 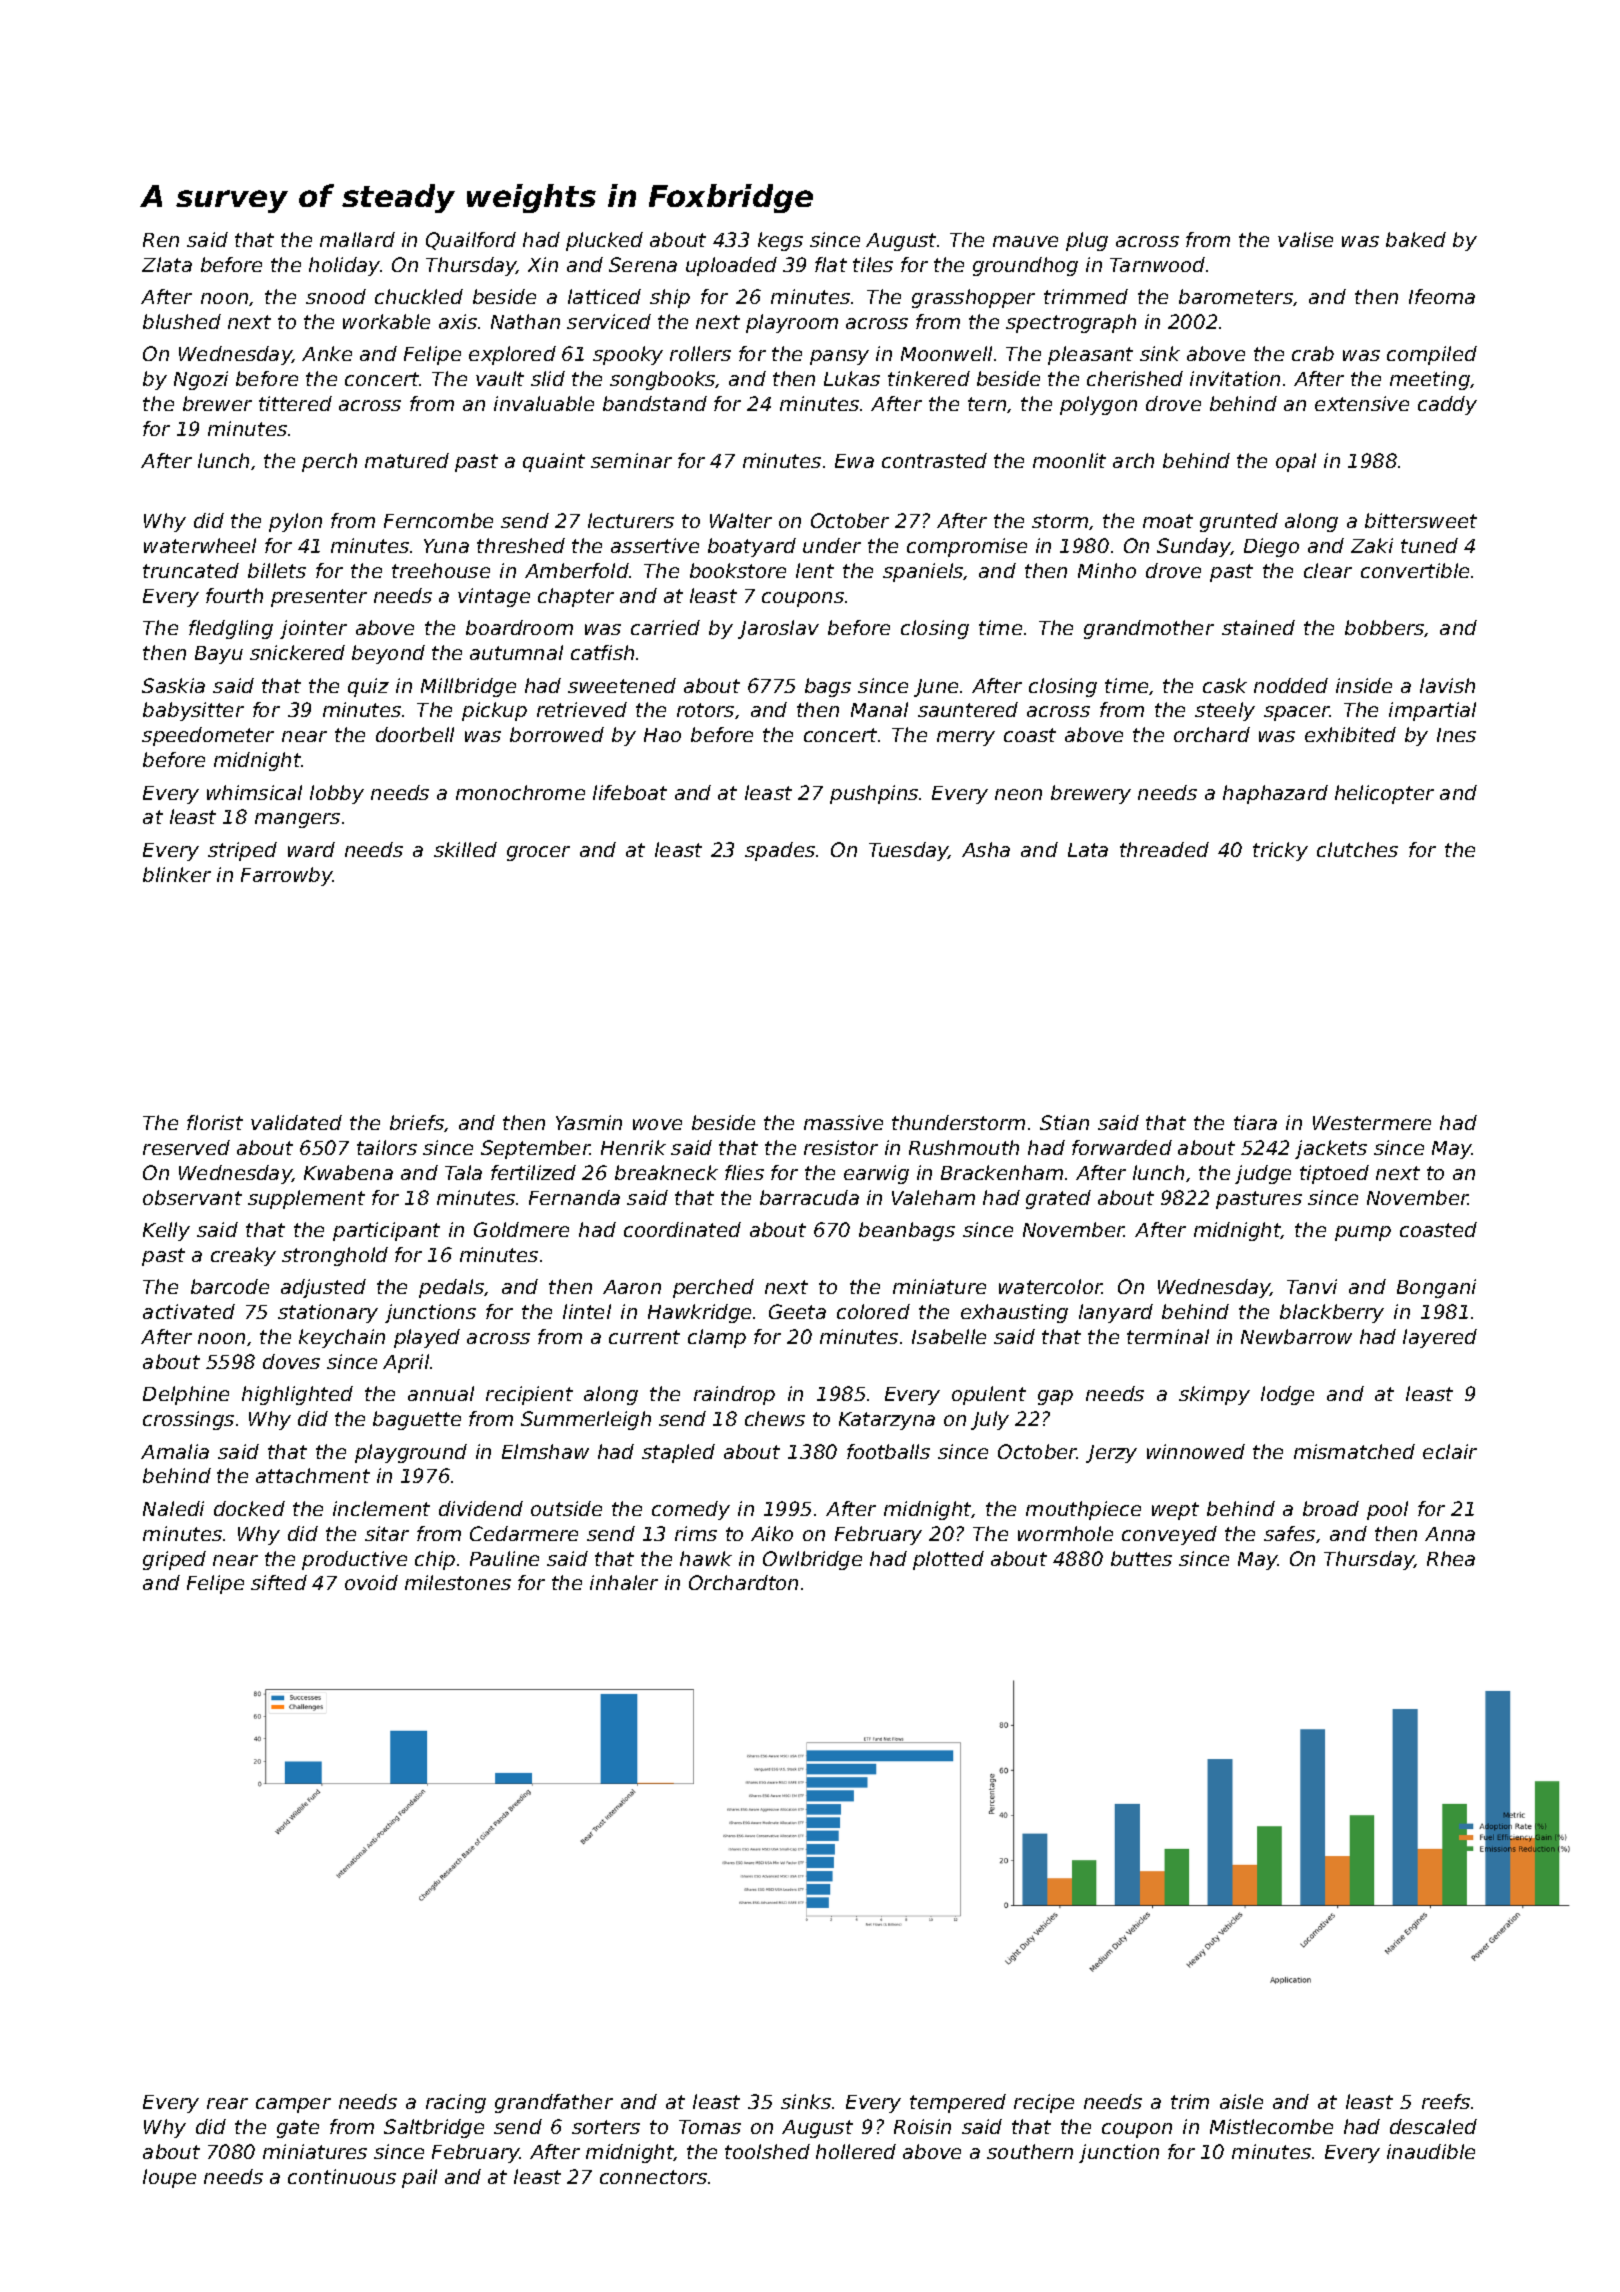 What do you see at coordinates (1280, 851) in the screenshot?
I see `tricky` at bounding box center [1280, 851].
